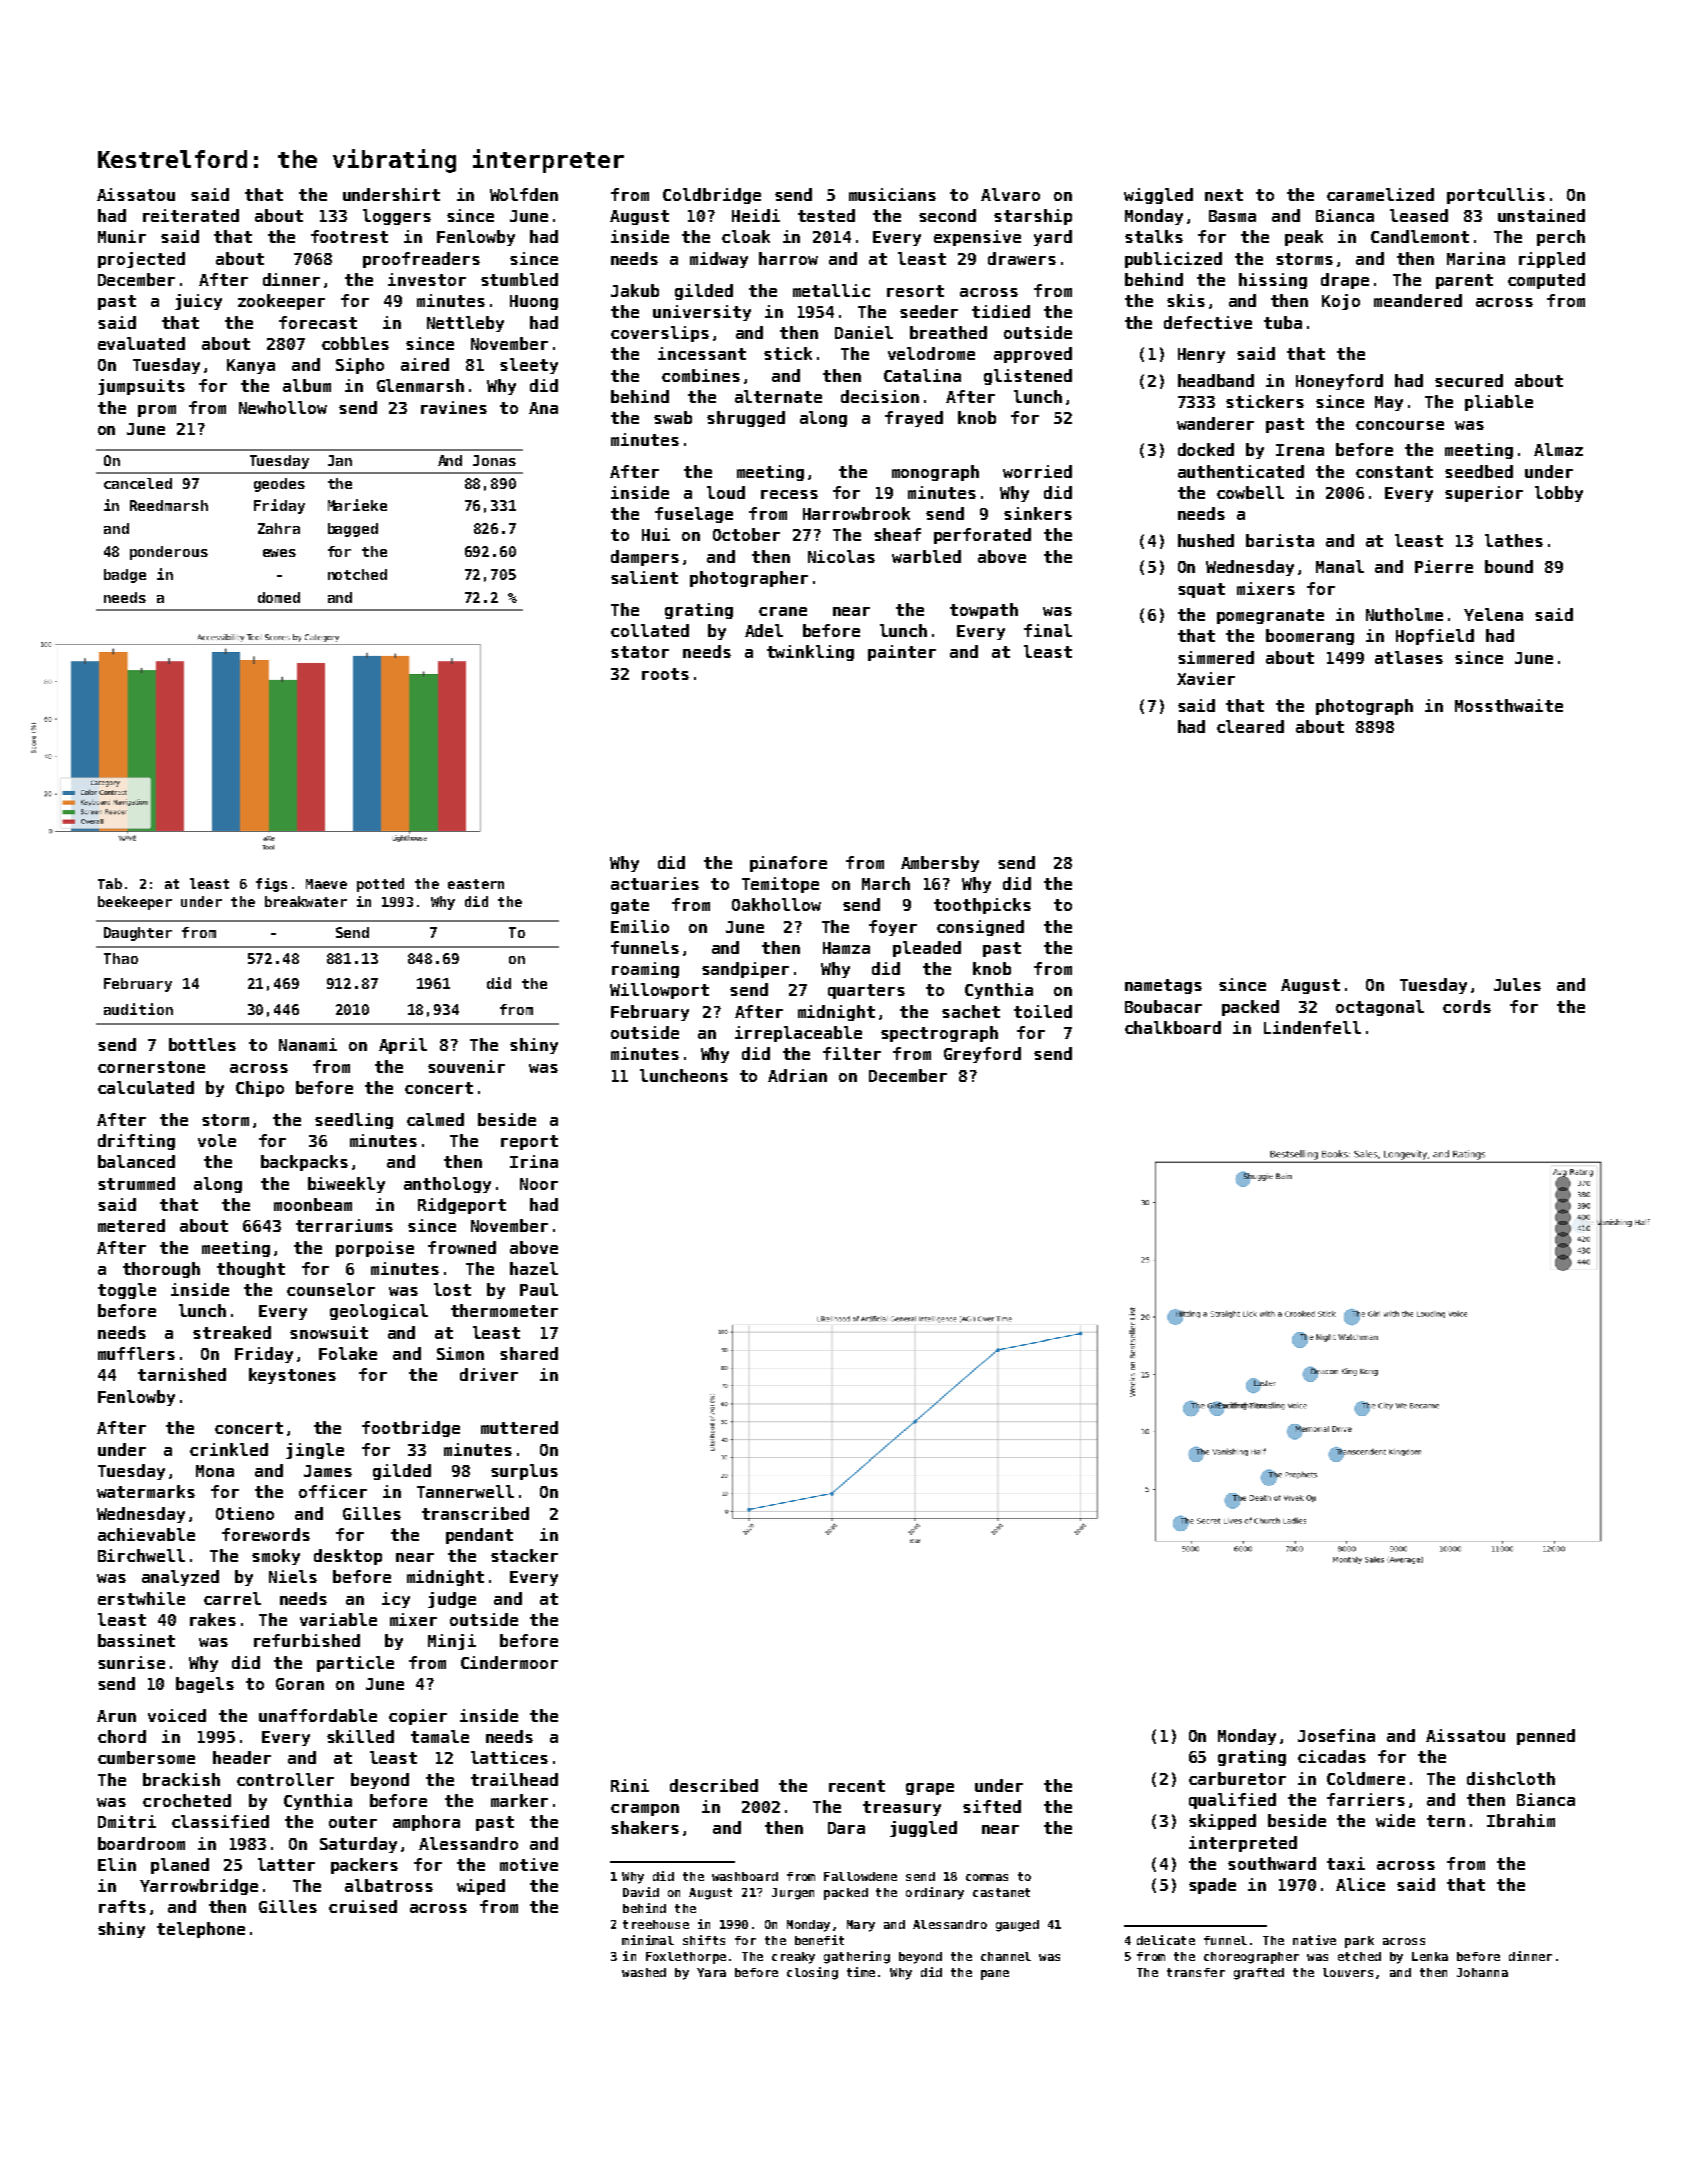 This screenshot has width=1683, height=2178. I want to click on cruised, so click(363, 1906).
